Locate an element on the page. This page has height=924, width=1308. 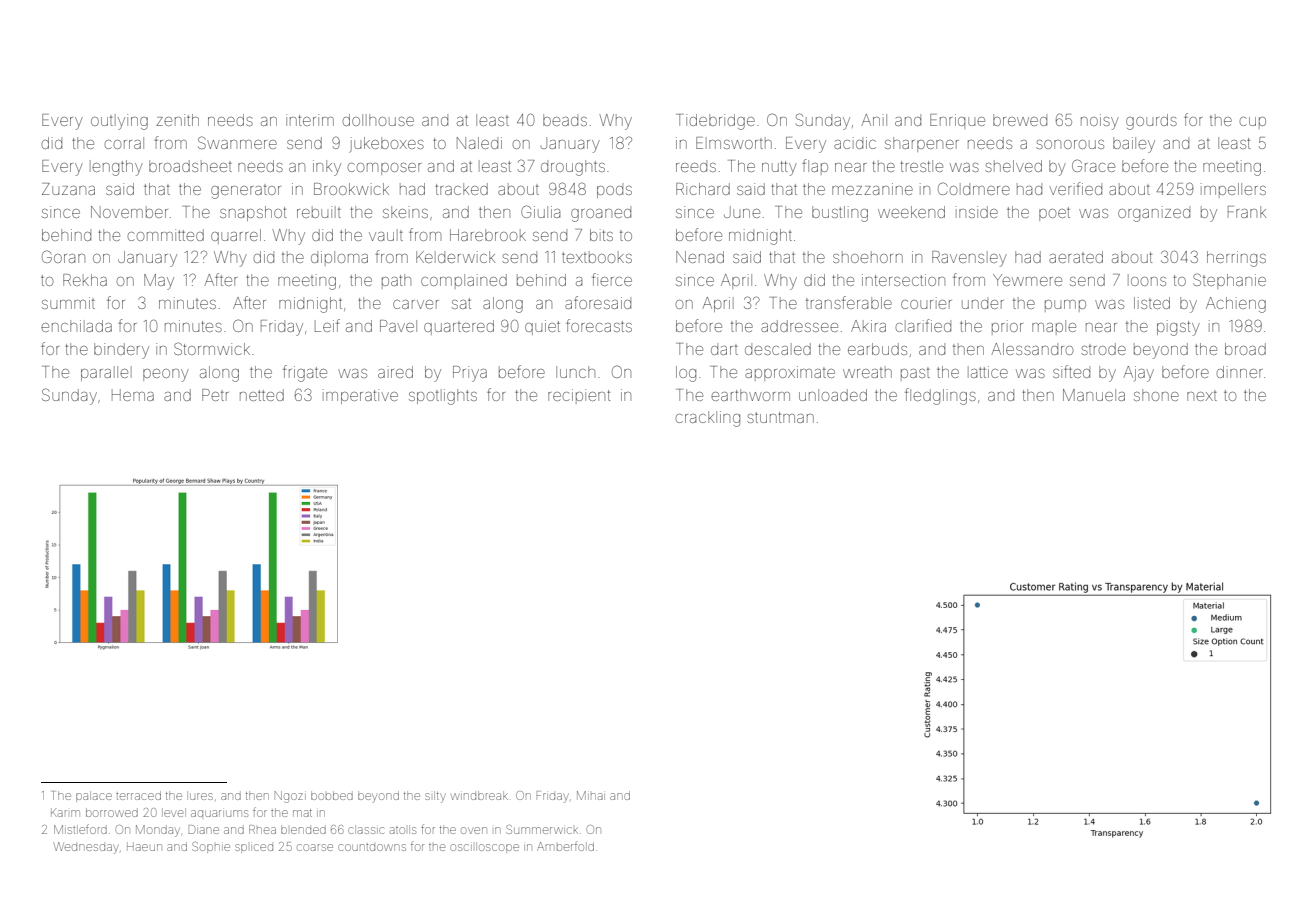
beads is located at coordinates (565, 120).
